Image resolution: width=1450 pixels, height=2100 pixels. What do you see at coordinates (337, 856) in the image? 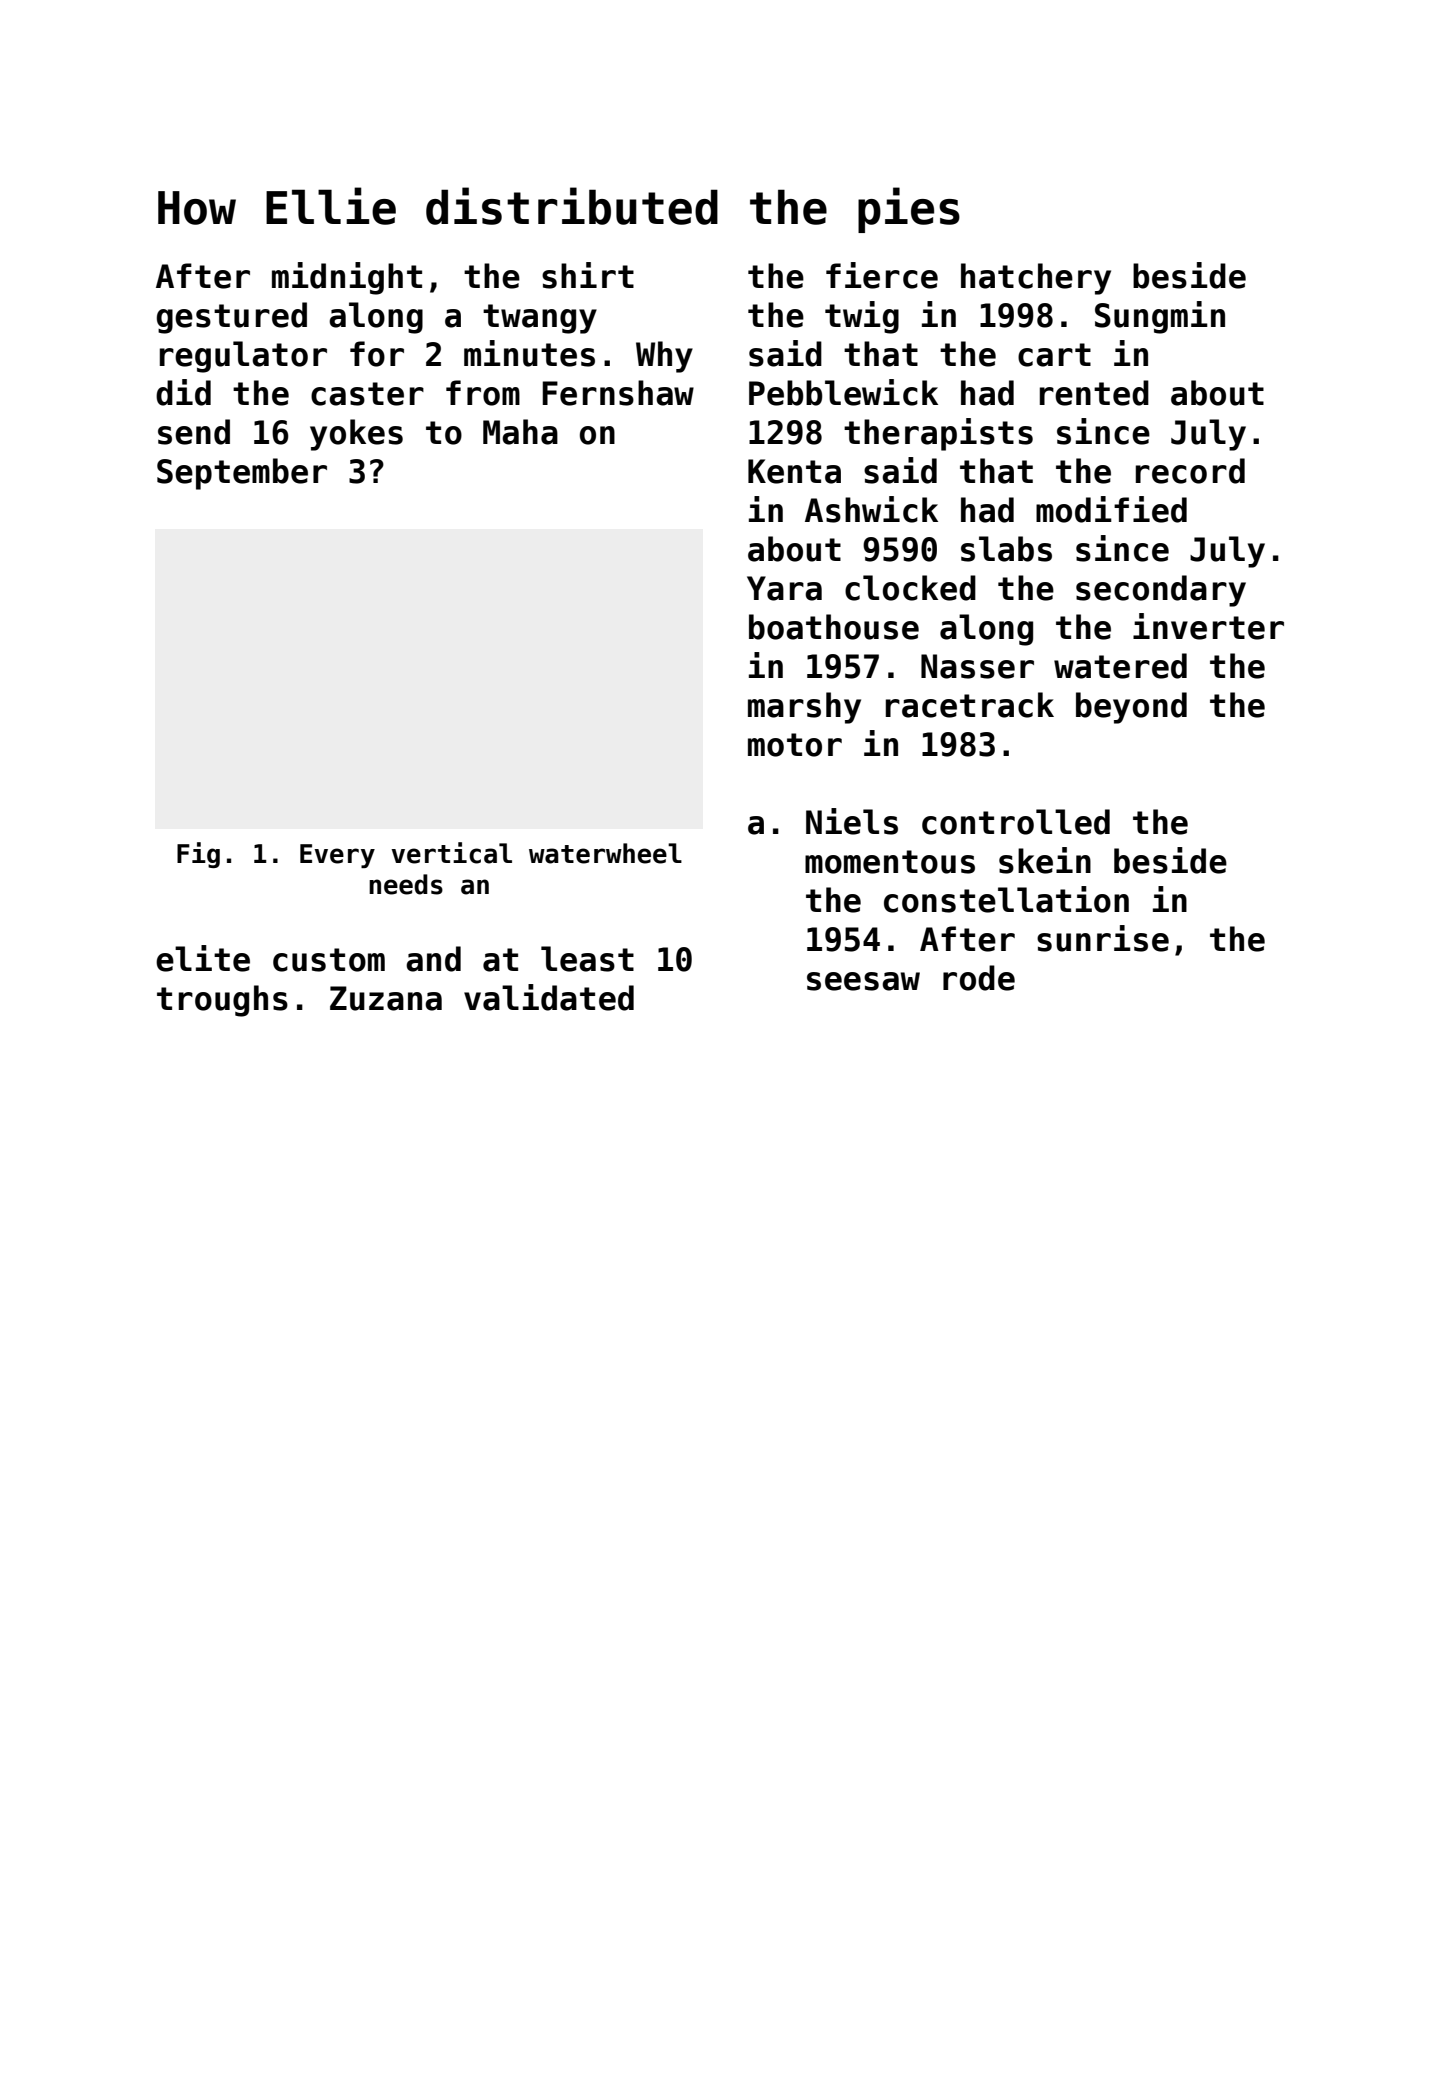
I see `Every` at bounding box center [337, 856].
